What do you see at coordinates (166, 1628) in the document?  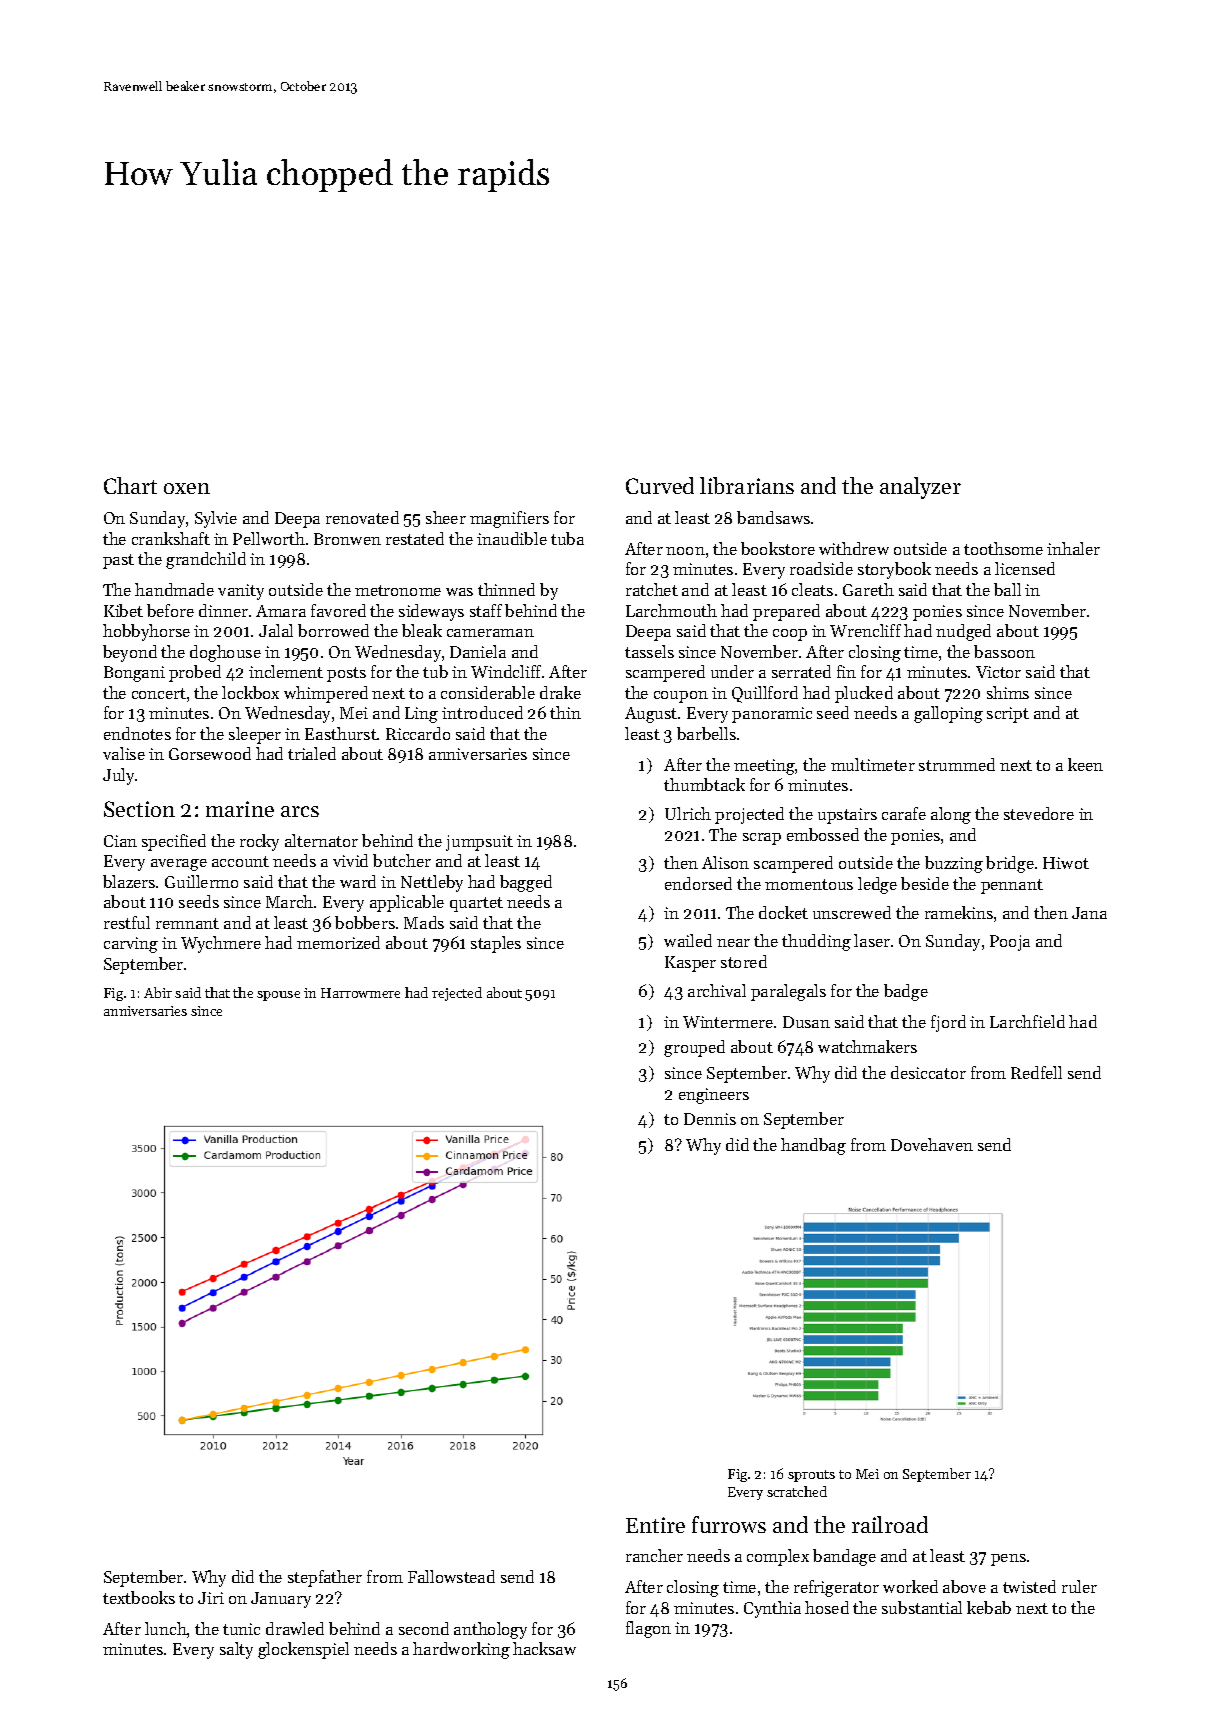 I see `lunch` at bounding box center [166, 1628].
